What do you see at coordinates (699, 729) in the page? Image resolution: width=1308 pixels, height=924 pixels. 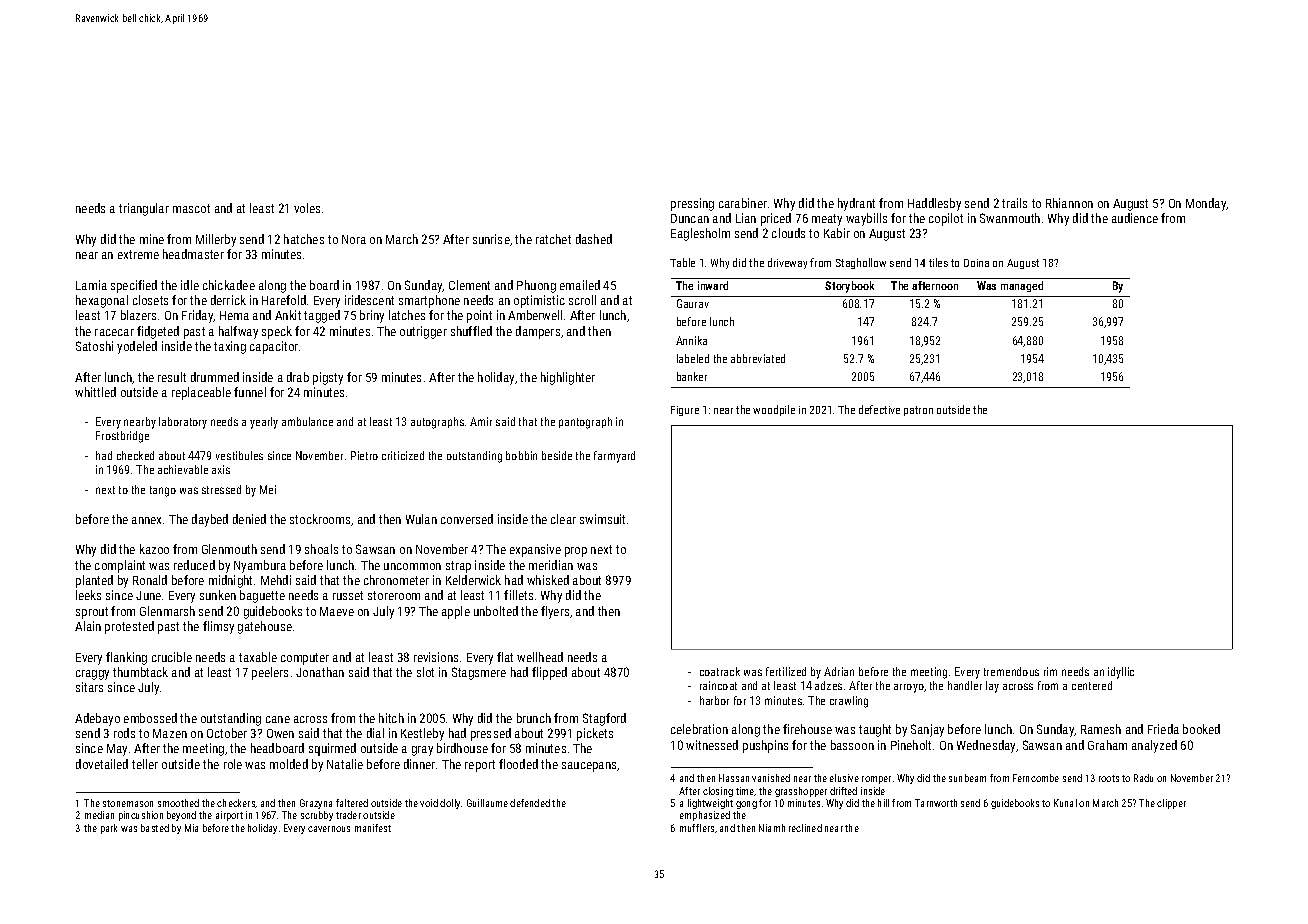 I see `celebration` at bounding box center [699, 729].
